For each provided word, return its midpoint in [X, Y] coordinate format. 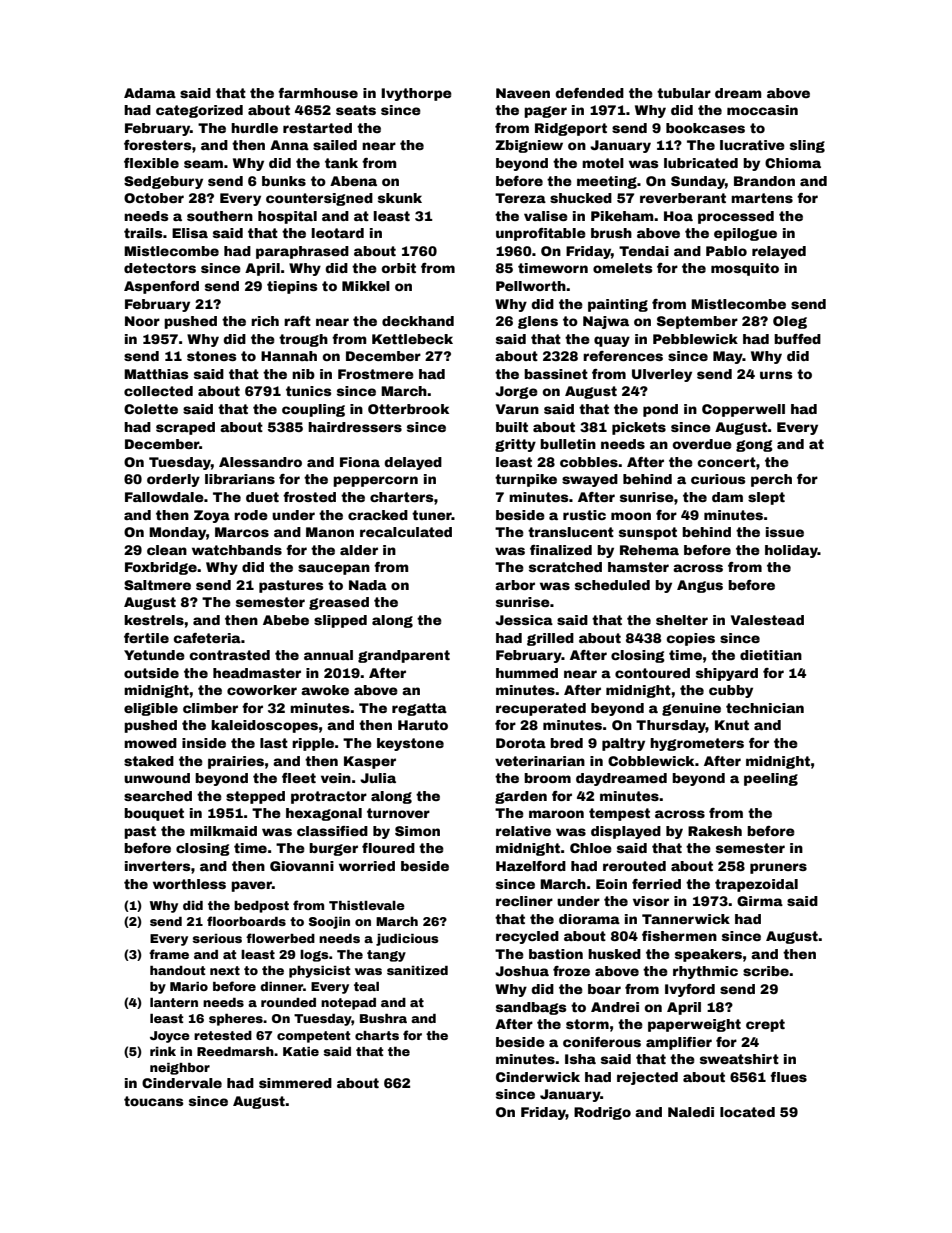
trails [143, 233]
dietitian [771, 655]
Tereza [520, 198]
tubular [684, 93]
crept [765, 1025]
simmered [295, 1083]
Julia [378, 778]
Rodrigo [602, 1113]
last [274, 743]
